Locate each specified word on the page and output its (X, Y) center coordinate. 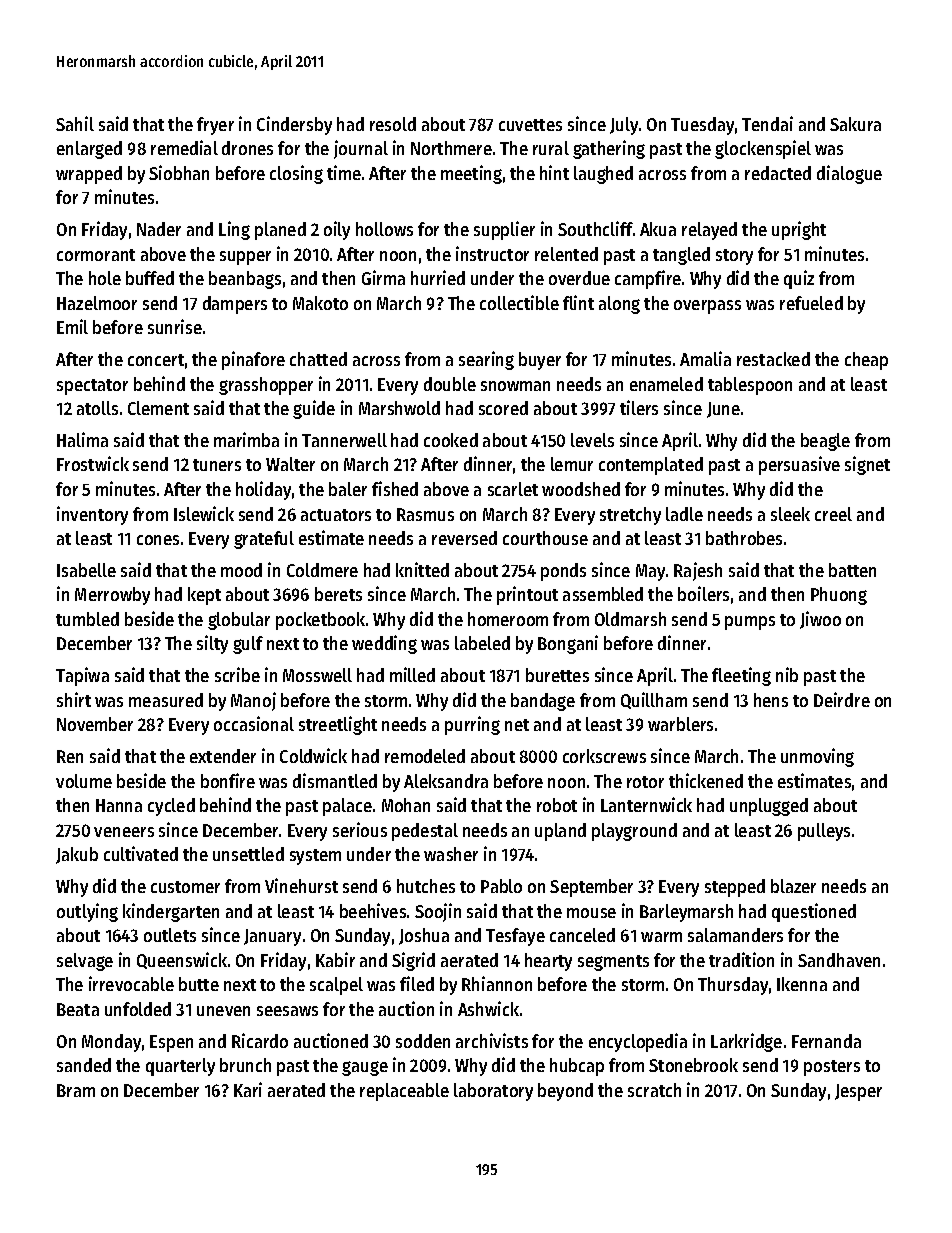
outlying (87, 912)
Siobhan (179, 172)
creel (833, 514)
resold (393, 124)
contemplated (651, 466)
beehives (373, 910)
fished (395, 488)
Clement (158, 408)
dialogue (849, 174)
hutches (426, 886)
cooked (451, 440)
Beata (78, 1009)
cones (158, 540)
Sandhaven (839, 960)
